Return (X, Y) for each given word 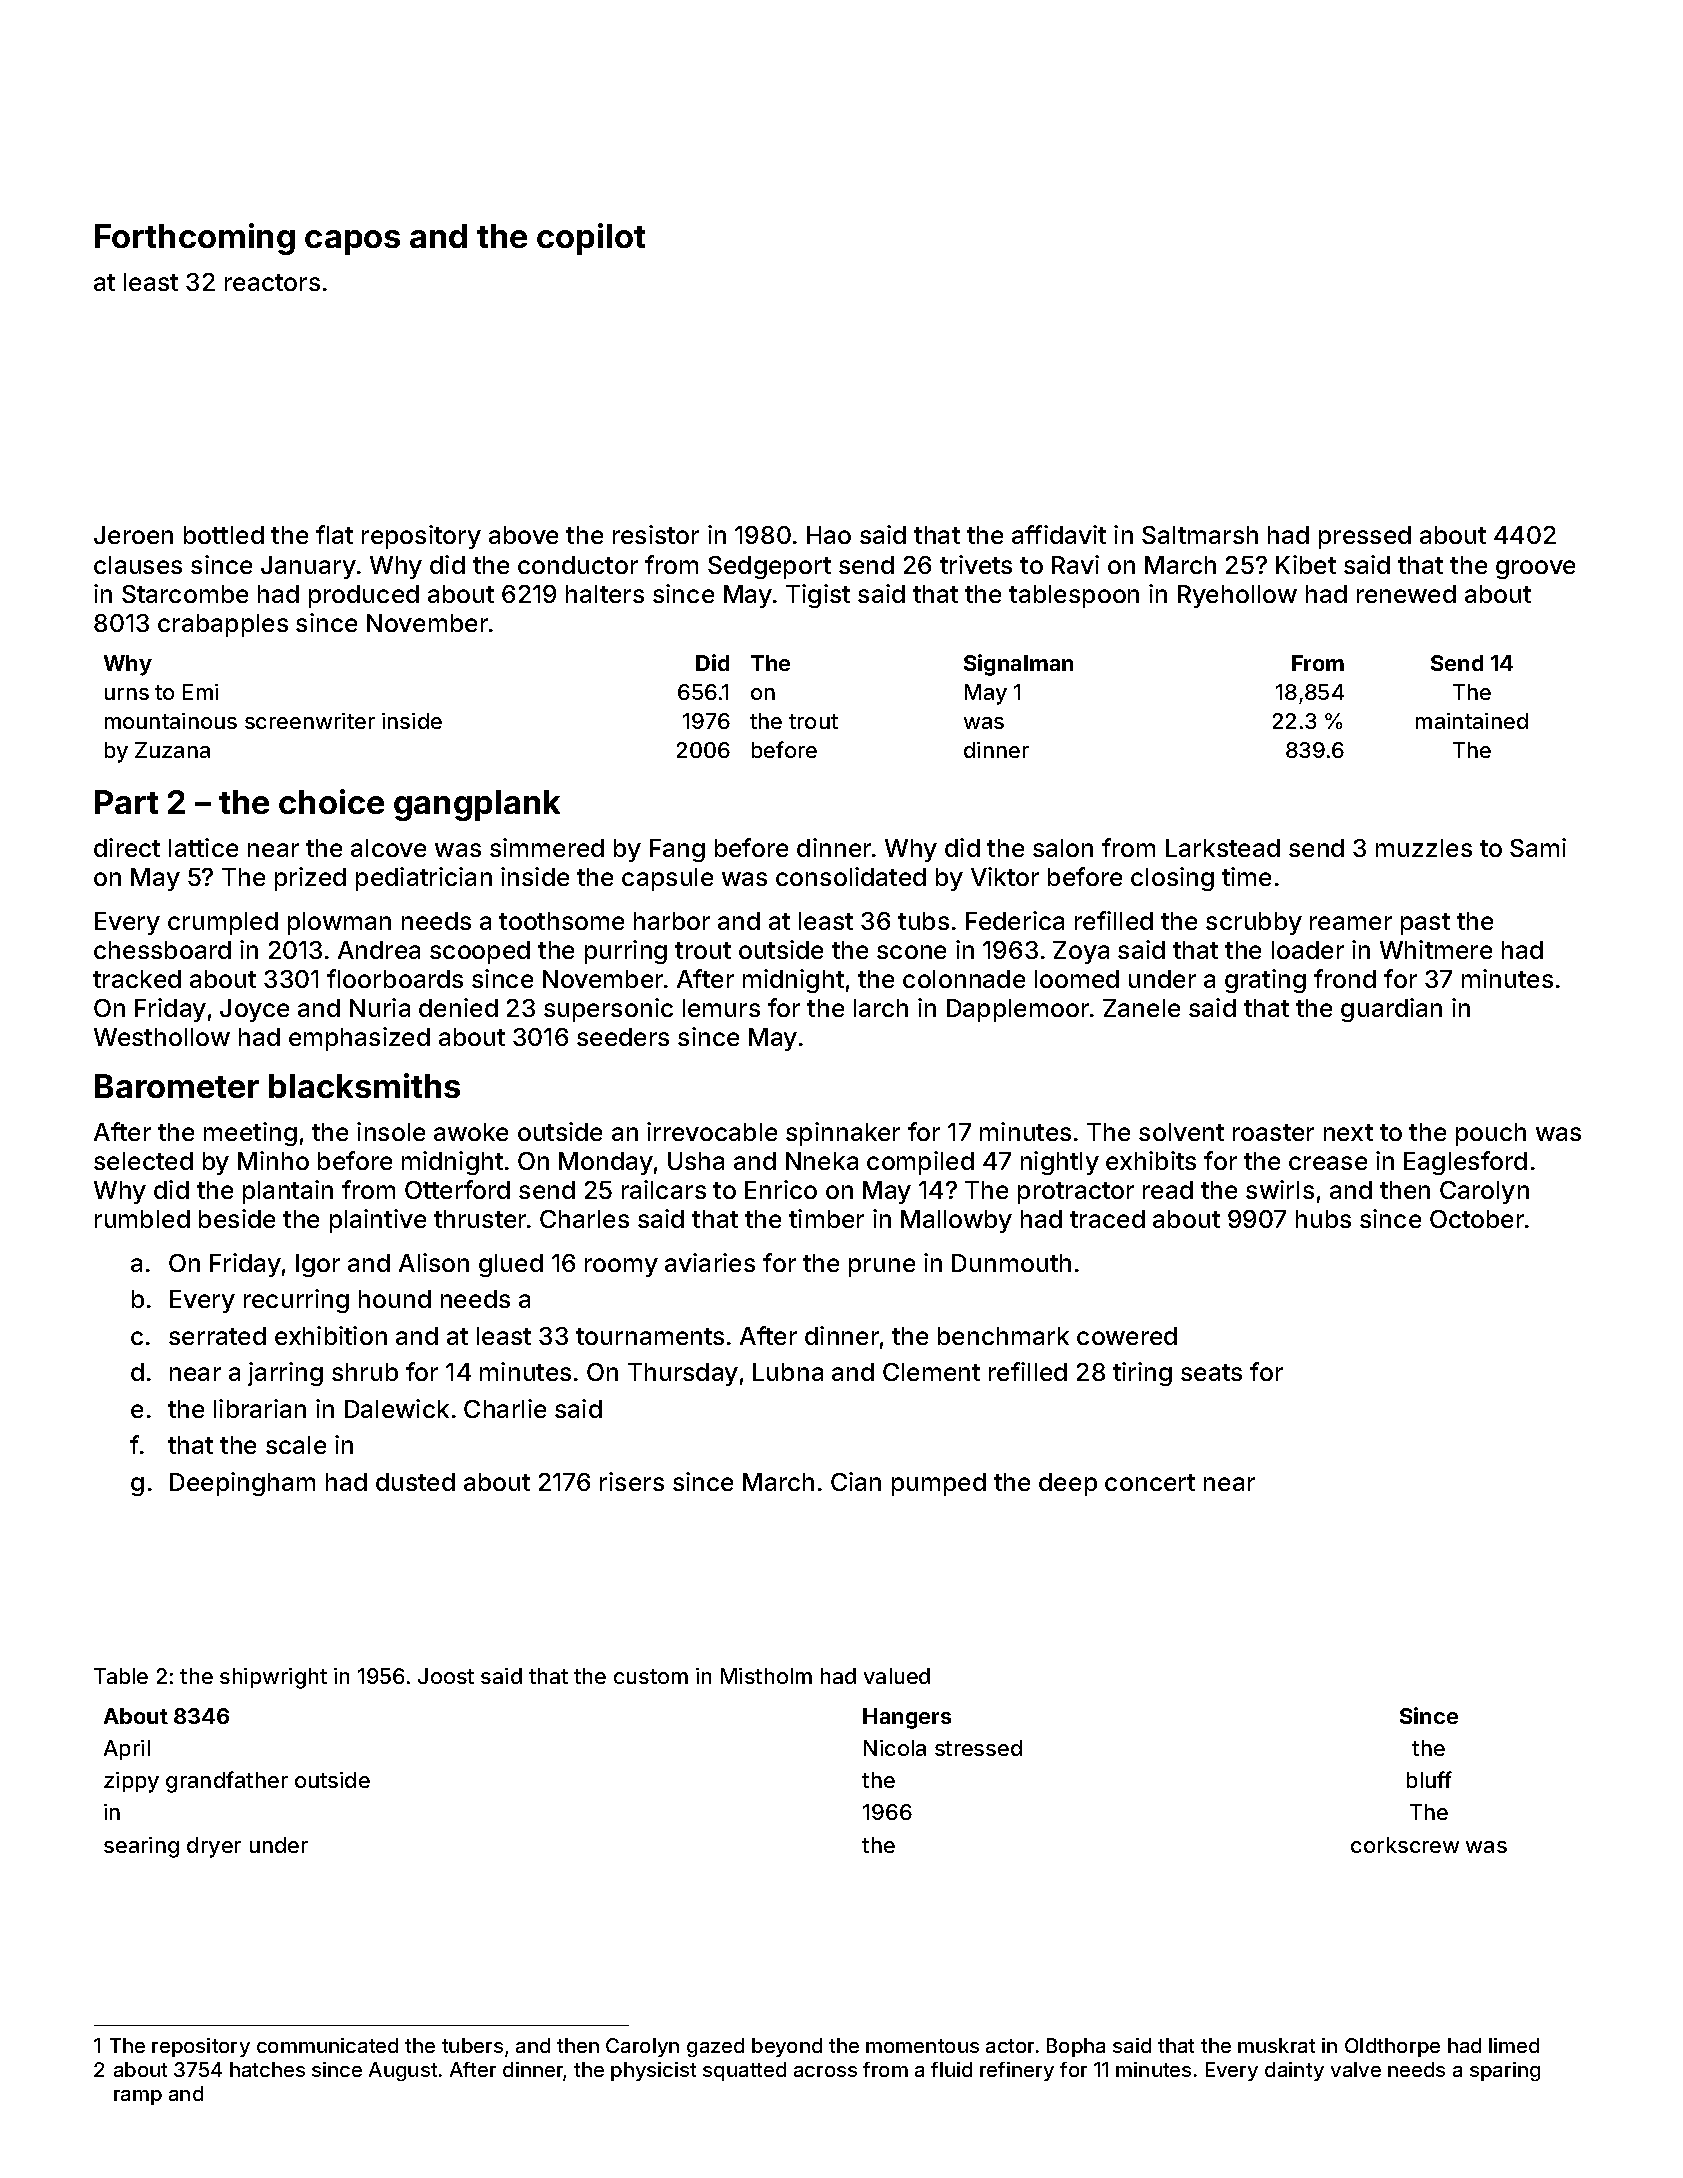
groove (1535, 569)
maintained (1472, 721)
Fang (677, 850)
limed (1514, 2045)
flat (334, 534)
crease (1328, 1163)
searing (141, 1847)
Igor (318, 1265)
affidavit (1059, 534)
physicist (653, 2071)
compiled (920, 1163)
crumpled (223, 923)
